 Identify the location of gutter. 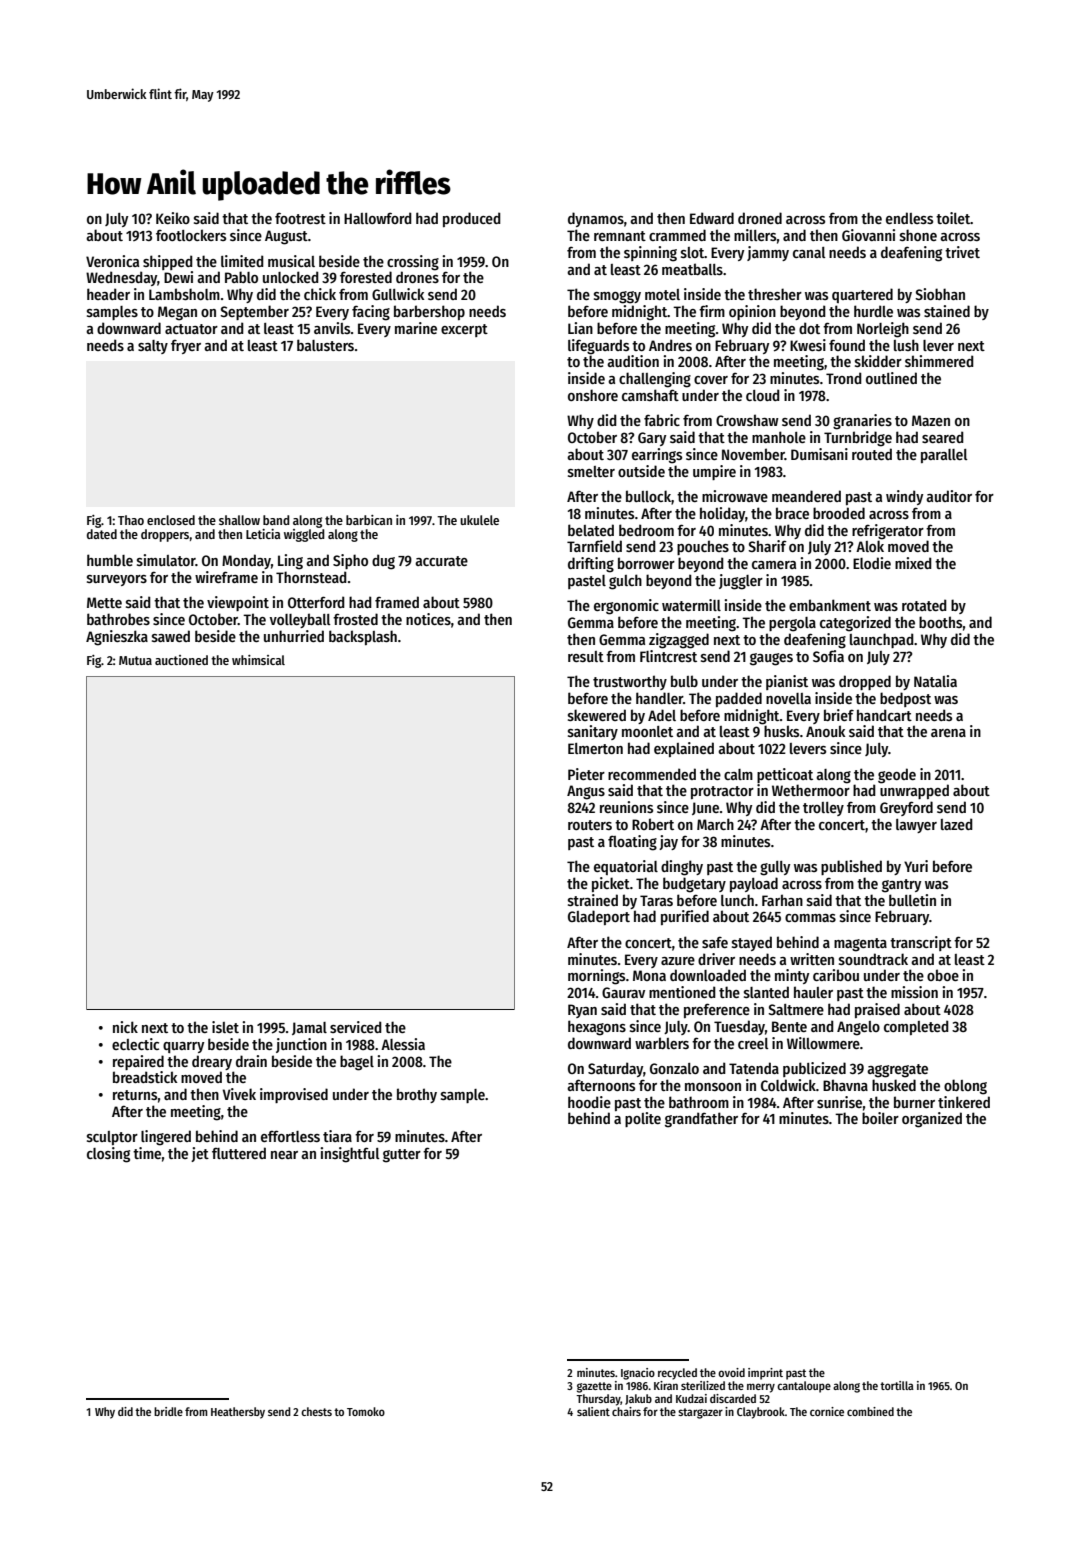
(402, 1156).
